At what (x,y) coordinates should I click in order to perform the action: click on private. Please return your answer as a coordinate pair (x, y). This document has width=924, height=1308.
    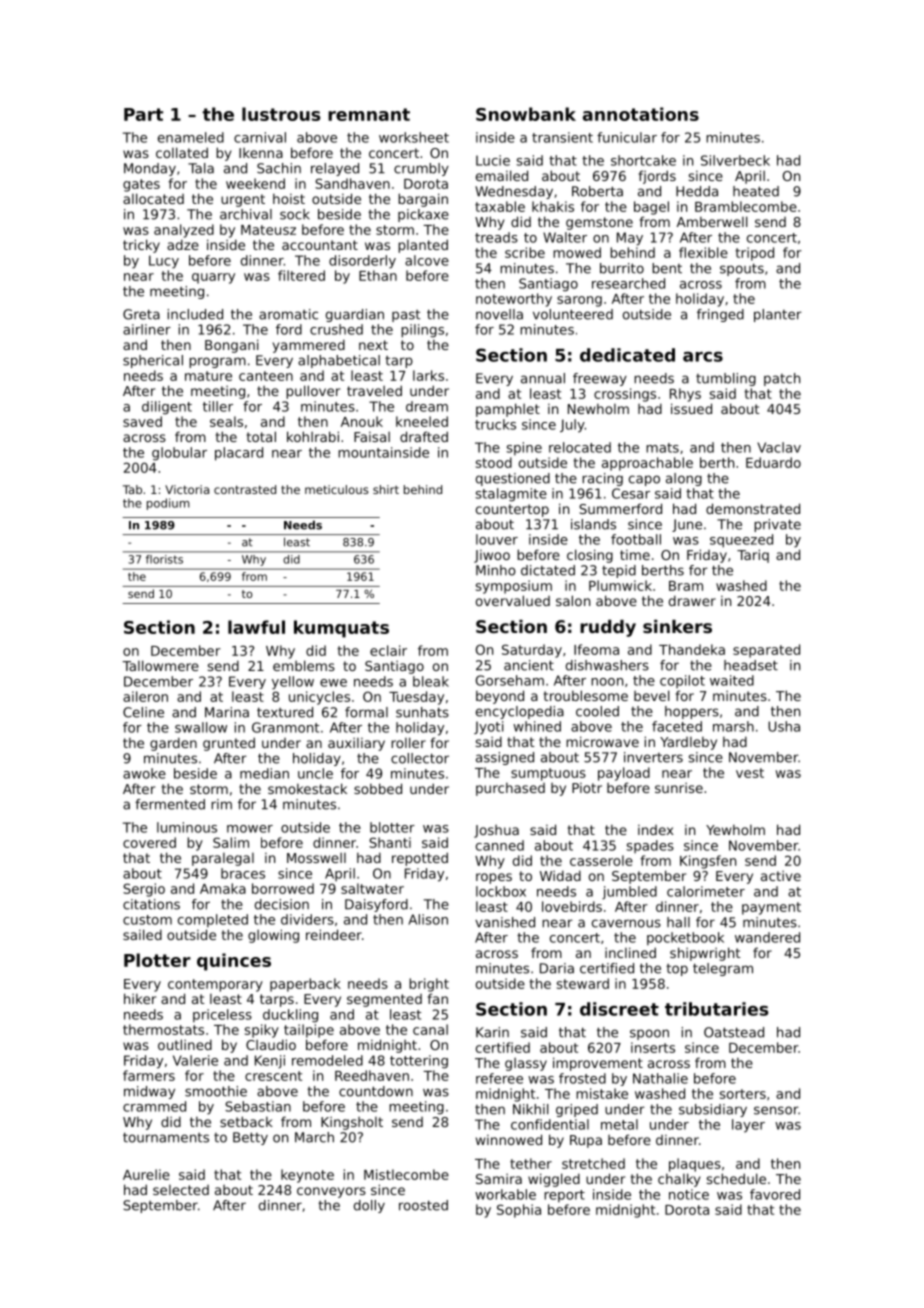
    Looking at the image, I should click on (777, 525).
